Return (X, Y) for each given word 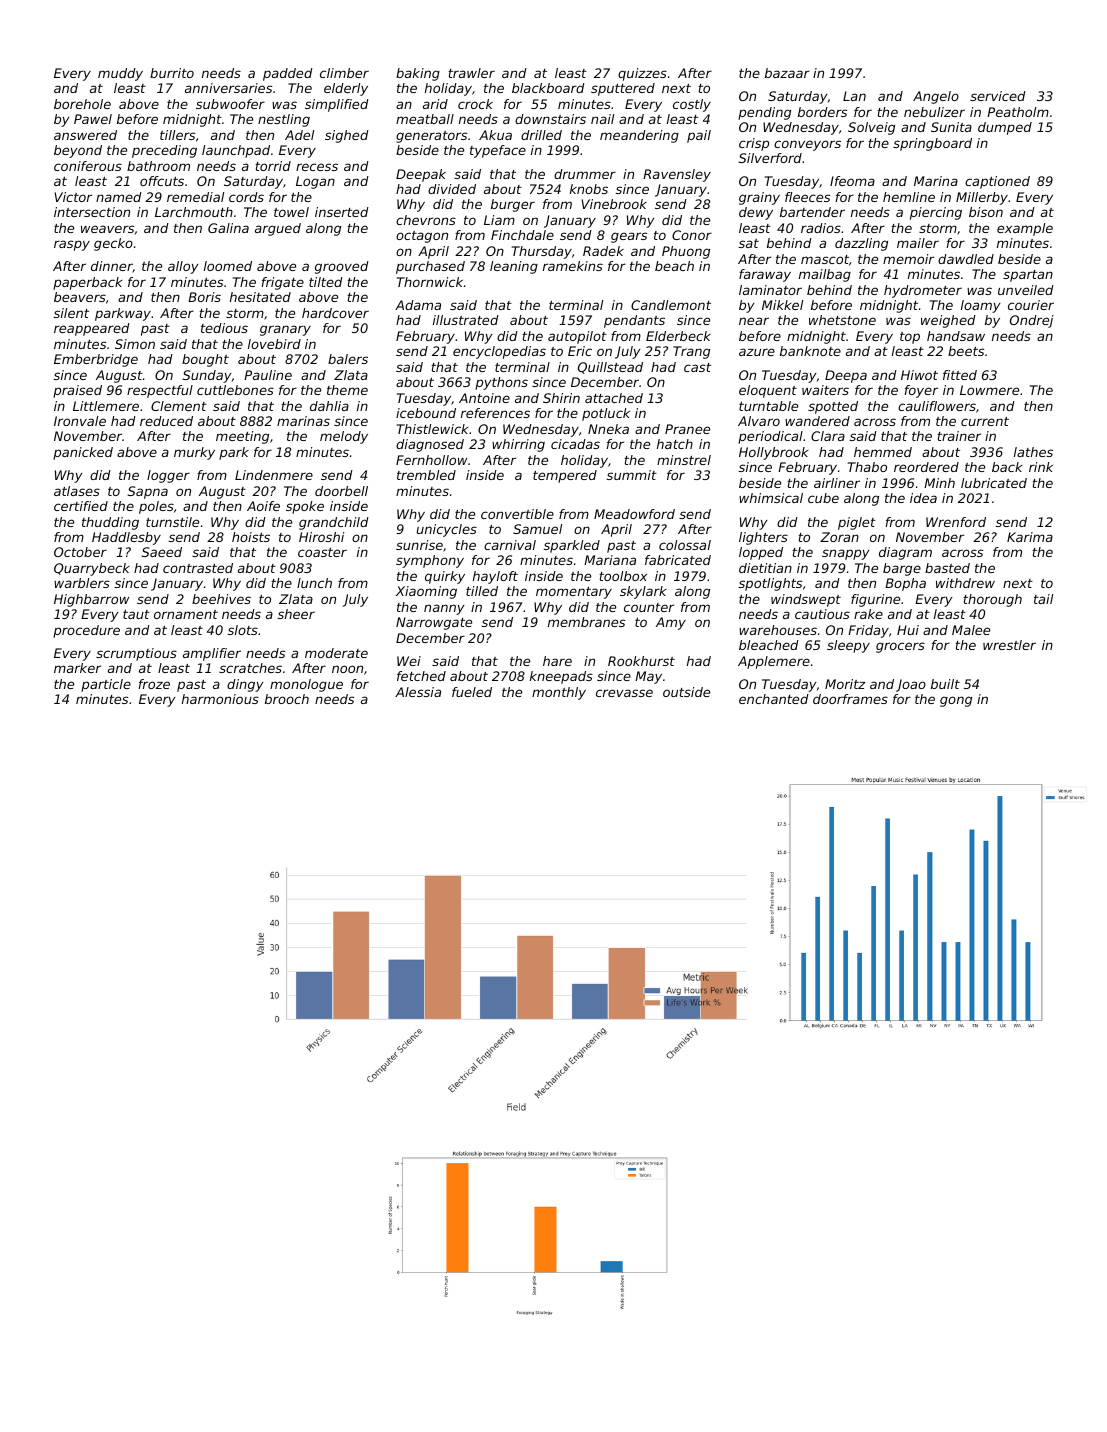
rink (1041, 467)
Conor (692, 235)
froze (154, 684)
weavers (107, 229)
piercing (936, 213)
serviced (998, 96)
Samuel (537, 529)
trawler (471, 73)
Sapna (148, 492)
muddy (120, 74)
